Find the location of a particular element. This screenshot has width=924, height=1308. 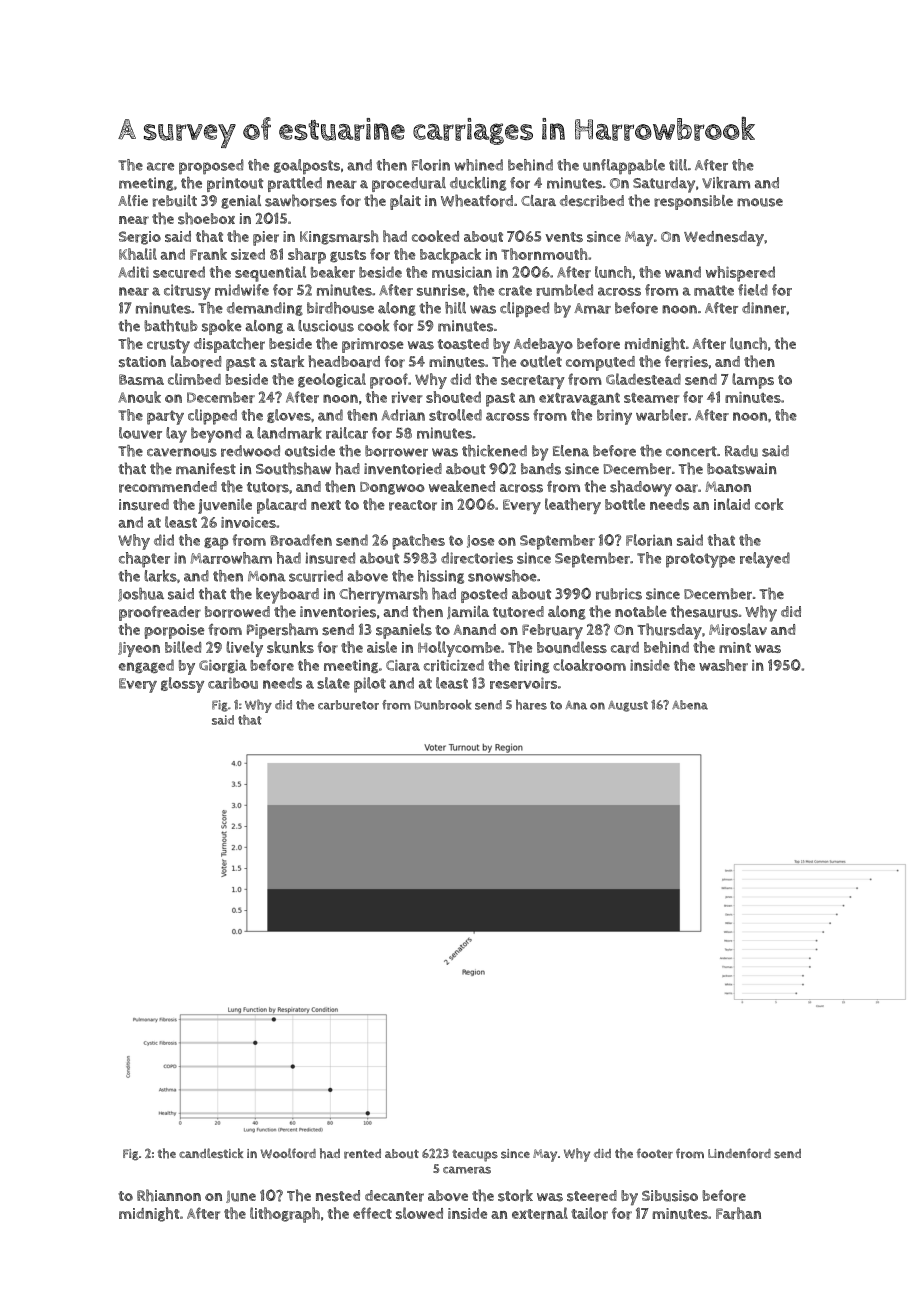

patches is located at coordinates (418, 542).
